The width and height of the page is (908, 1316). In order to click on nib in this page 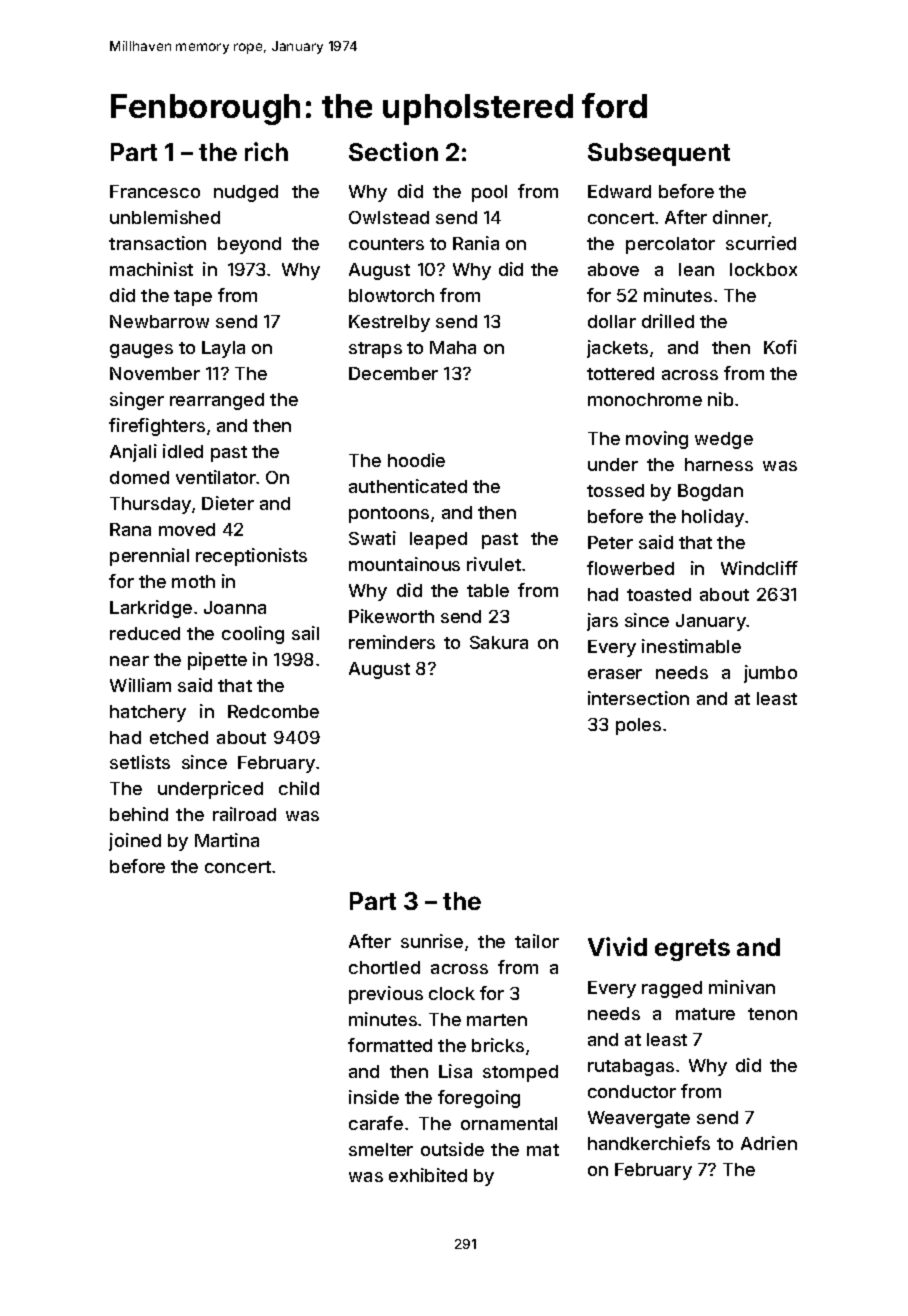, I will do `click(720, 399)`.
